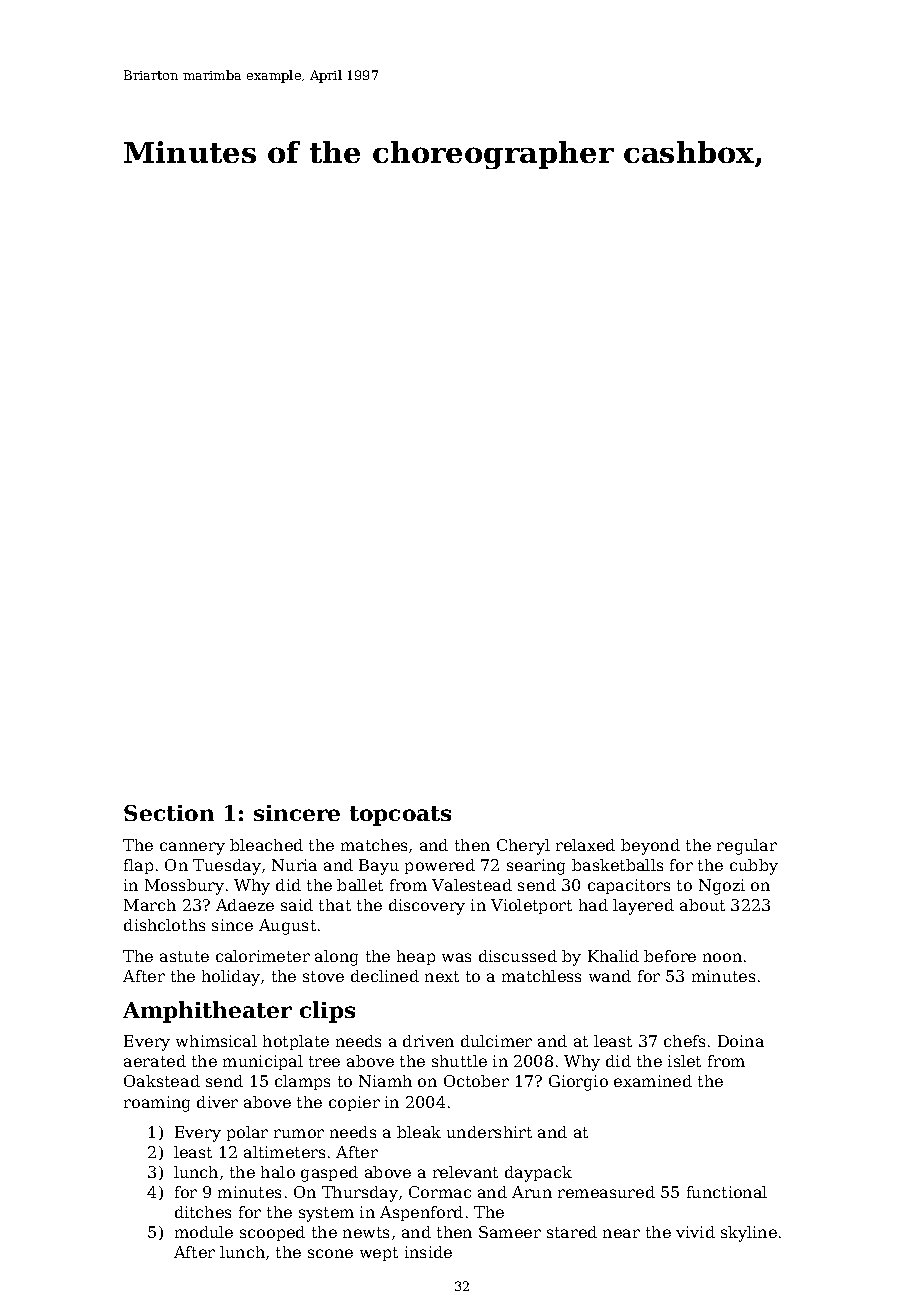 This screenshot has height=1316, width=908. What do you see at coordinates (496, 1041) in the screenshot?
I see `dulcimer` at bounding box center [496, 1041].
